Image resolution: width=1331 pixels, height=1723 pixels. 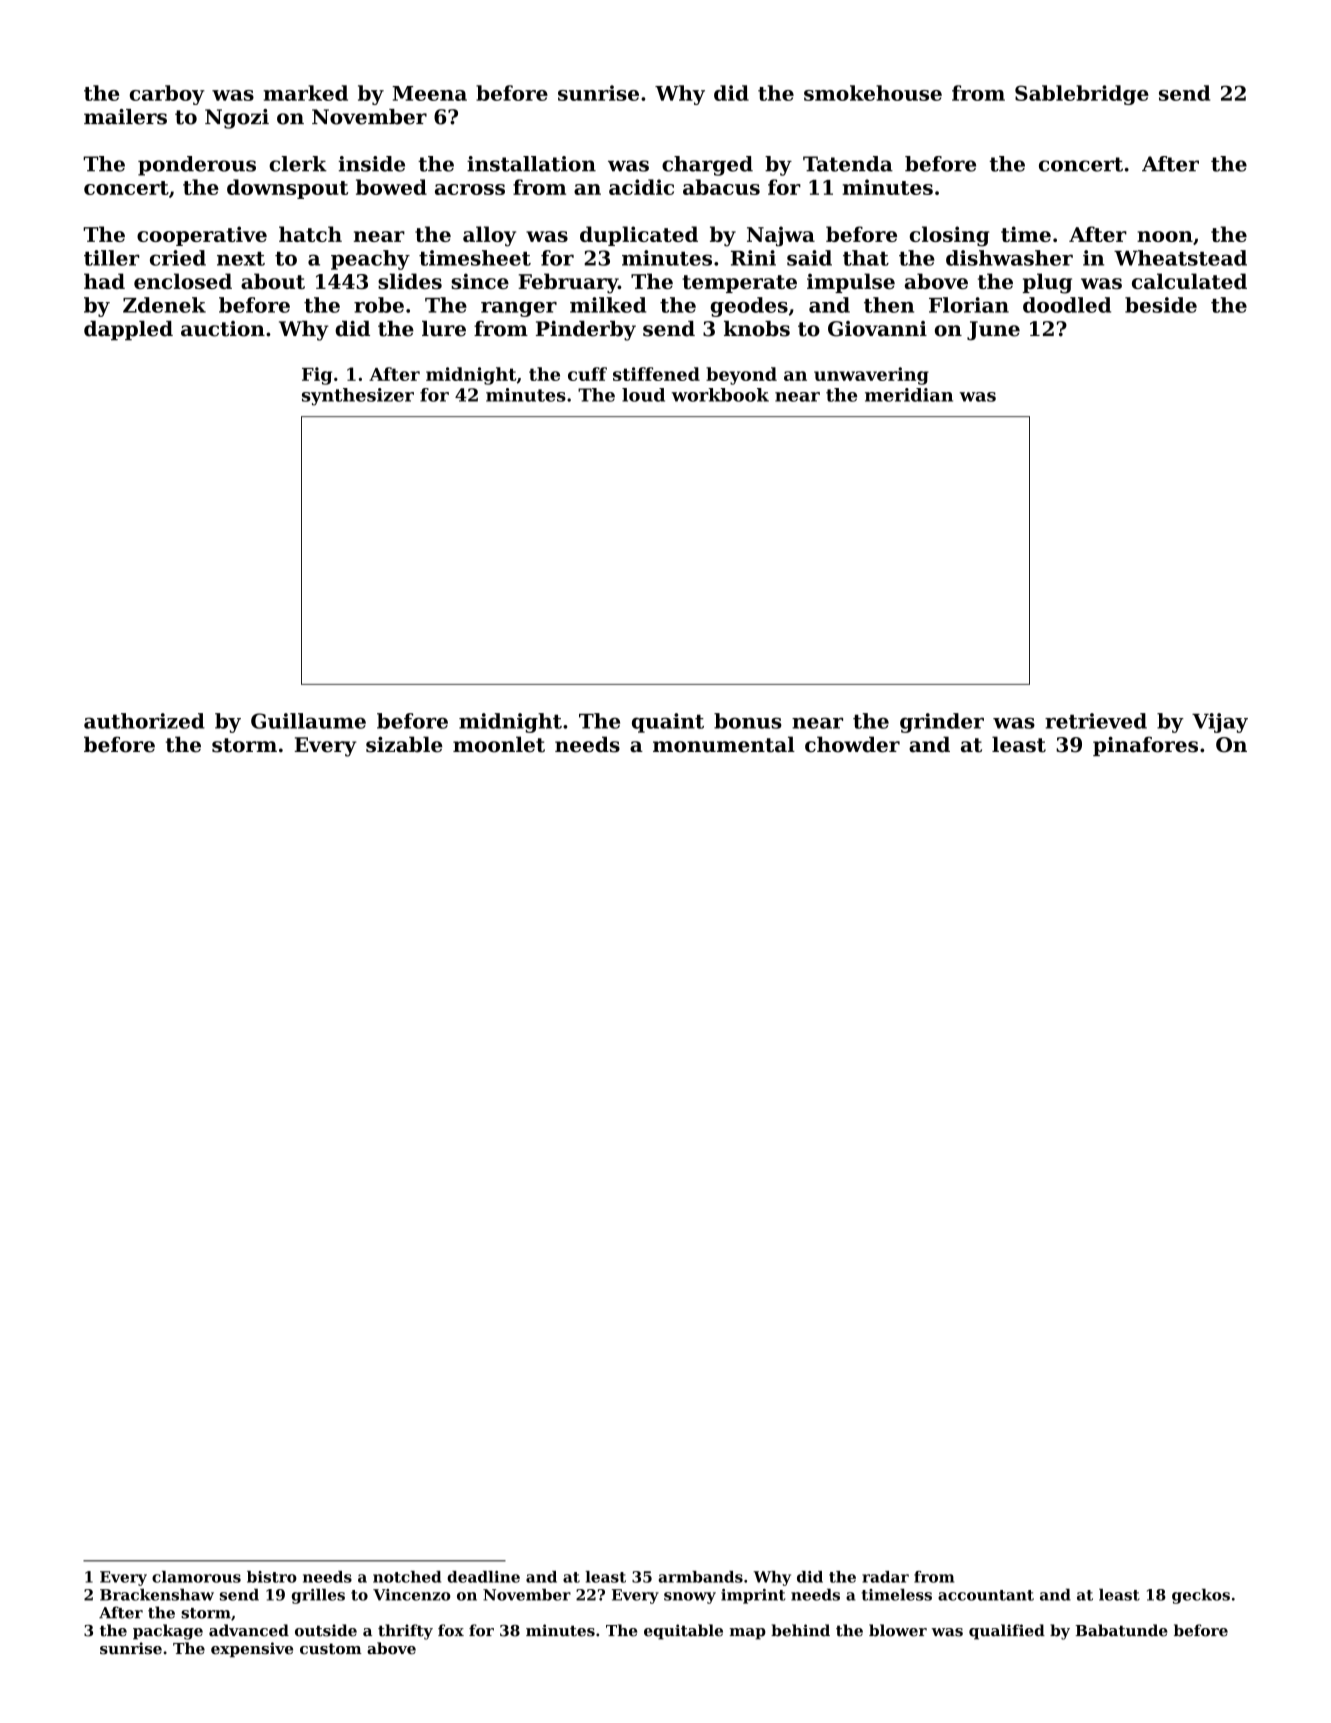 What do you see at coordinates (1220, 723) in the page?
I see `Vijay` at bounding box center [1220, 723].
